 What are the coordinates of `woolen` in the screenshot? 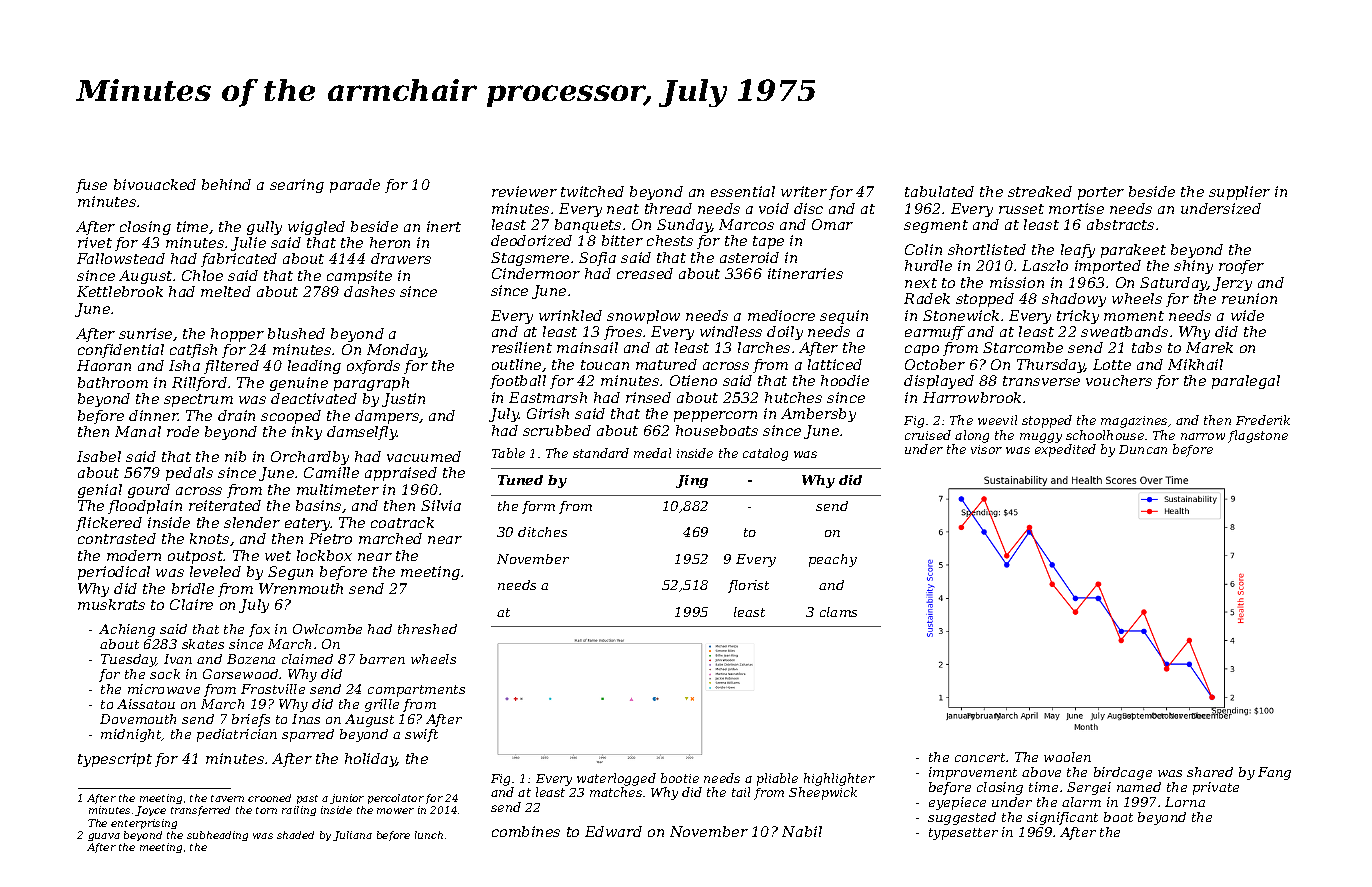 It's located at (1067, 757).
